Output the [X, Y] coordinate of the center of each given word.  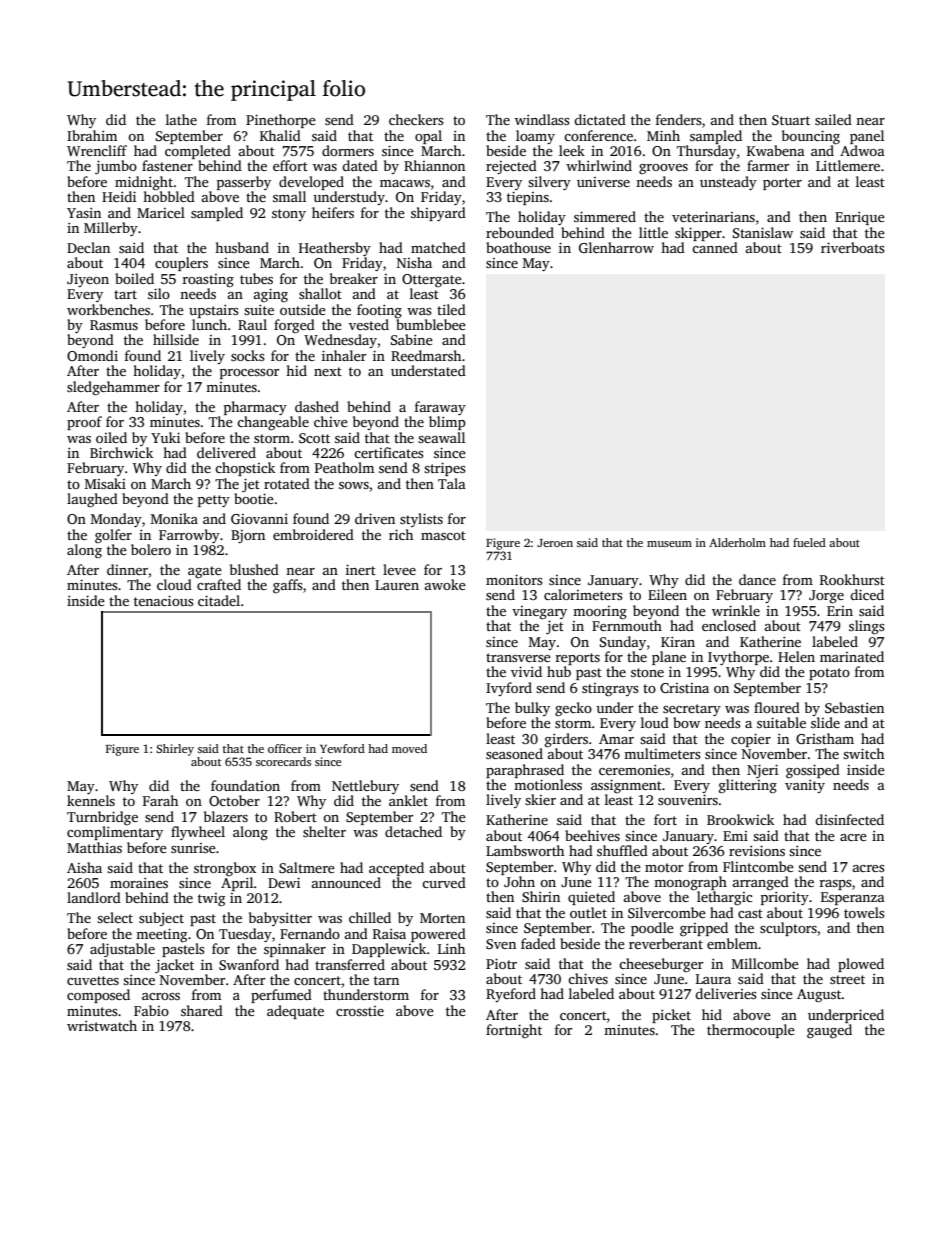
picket [671, 1016]
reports [578, 659]
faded [538, 943]
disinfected [849, 819]
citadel [219, 600]
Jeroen [555, 543]
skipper [698, 234]
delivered [226, 452]
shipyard [438, 214]
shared [202, 1010]
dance [757, 579]
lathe [181, 119]
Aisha [84, 867]
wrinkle [736, 610]
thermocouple [751, 1031]
